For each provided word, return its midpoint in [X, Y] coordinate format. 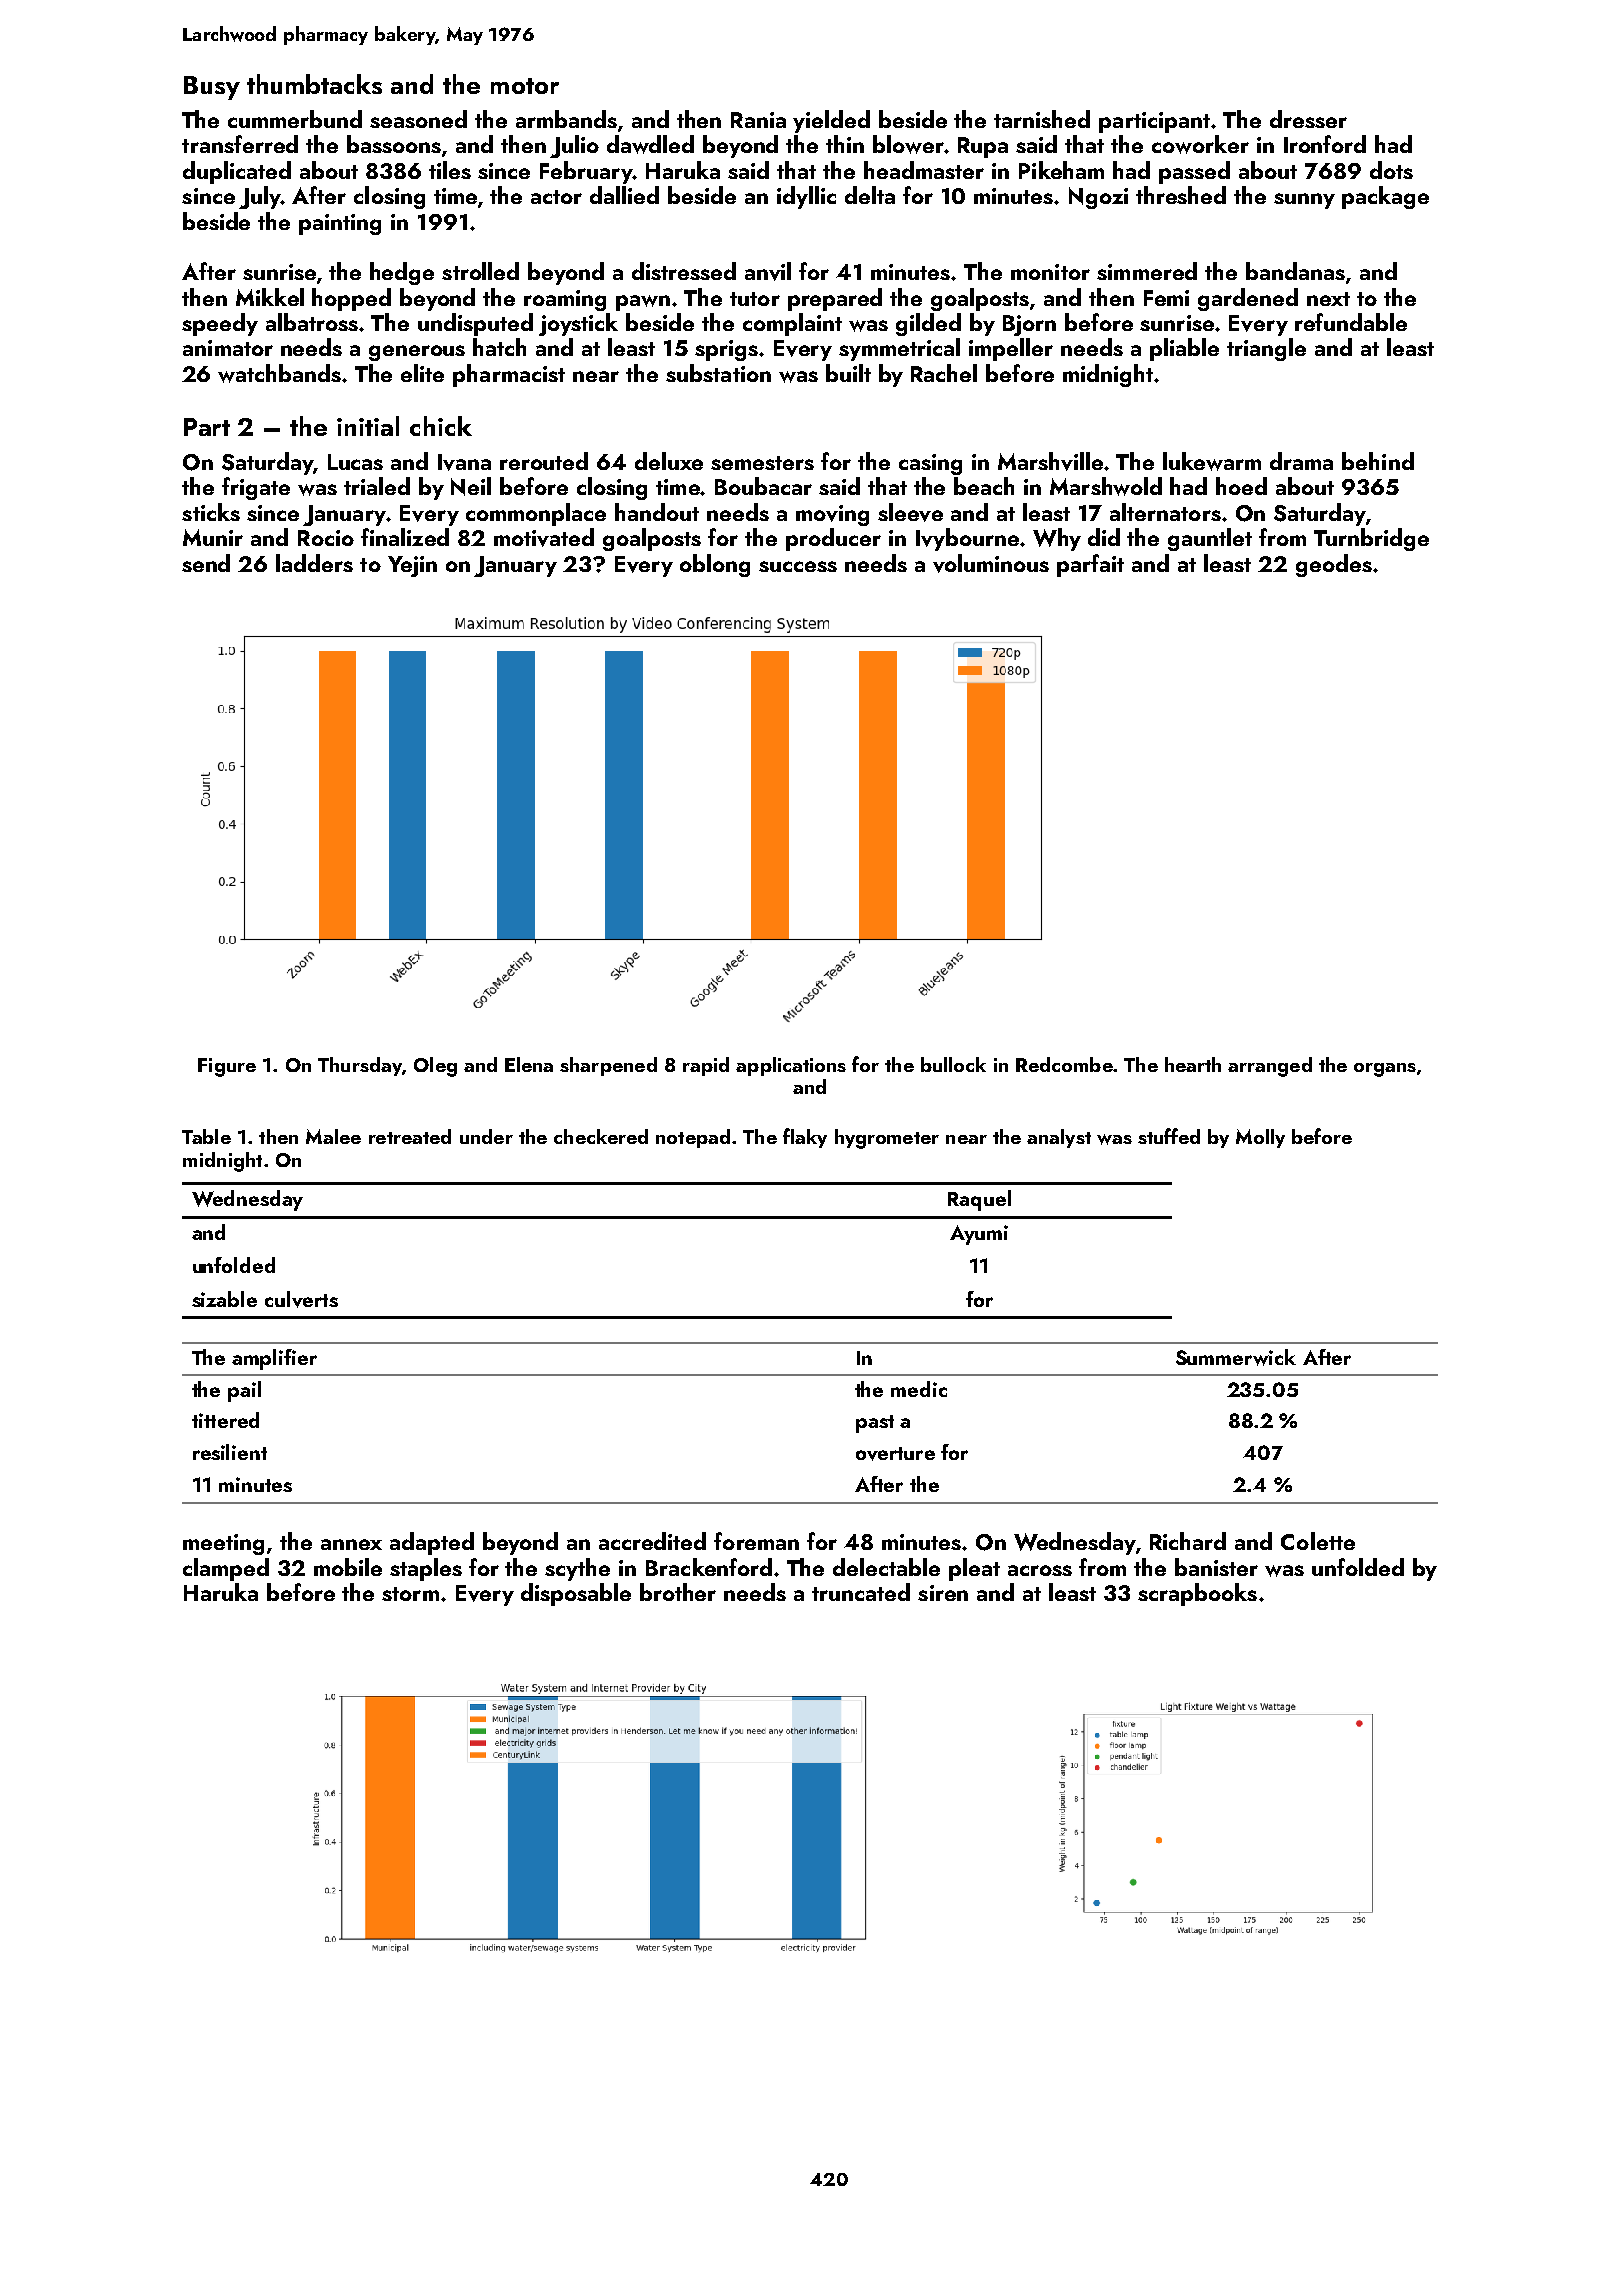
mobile [348, 1567]
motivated [544, 537]
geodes [1334, 565]
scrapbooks [1197, 1594]
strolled [480, 271]
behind [1378, 461]
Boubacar [763, 486]
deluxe [669, 461]
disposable [576, 1594]
